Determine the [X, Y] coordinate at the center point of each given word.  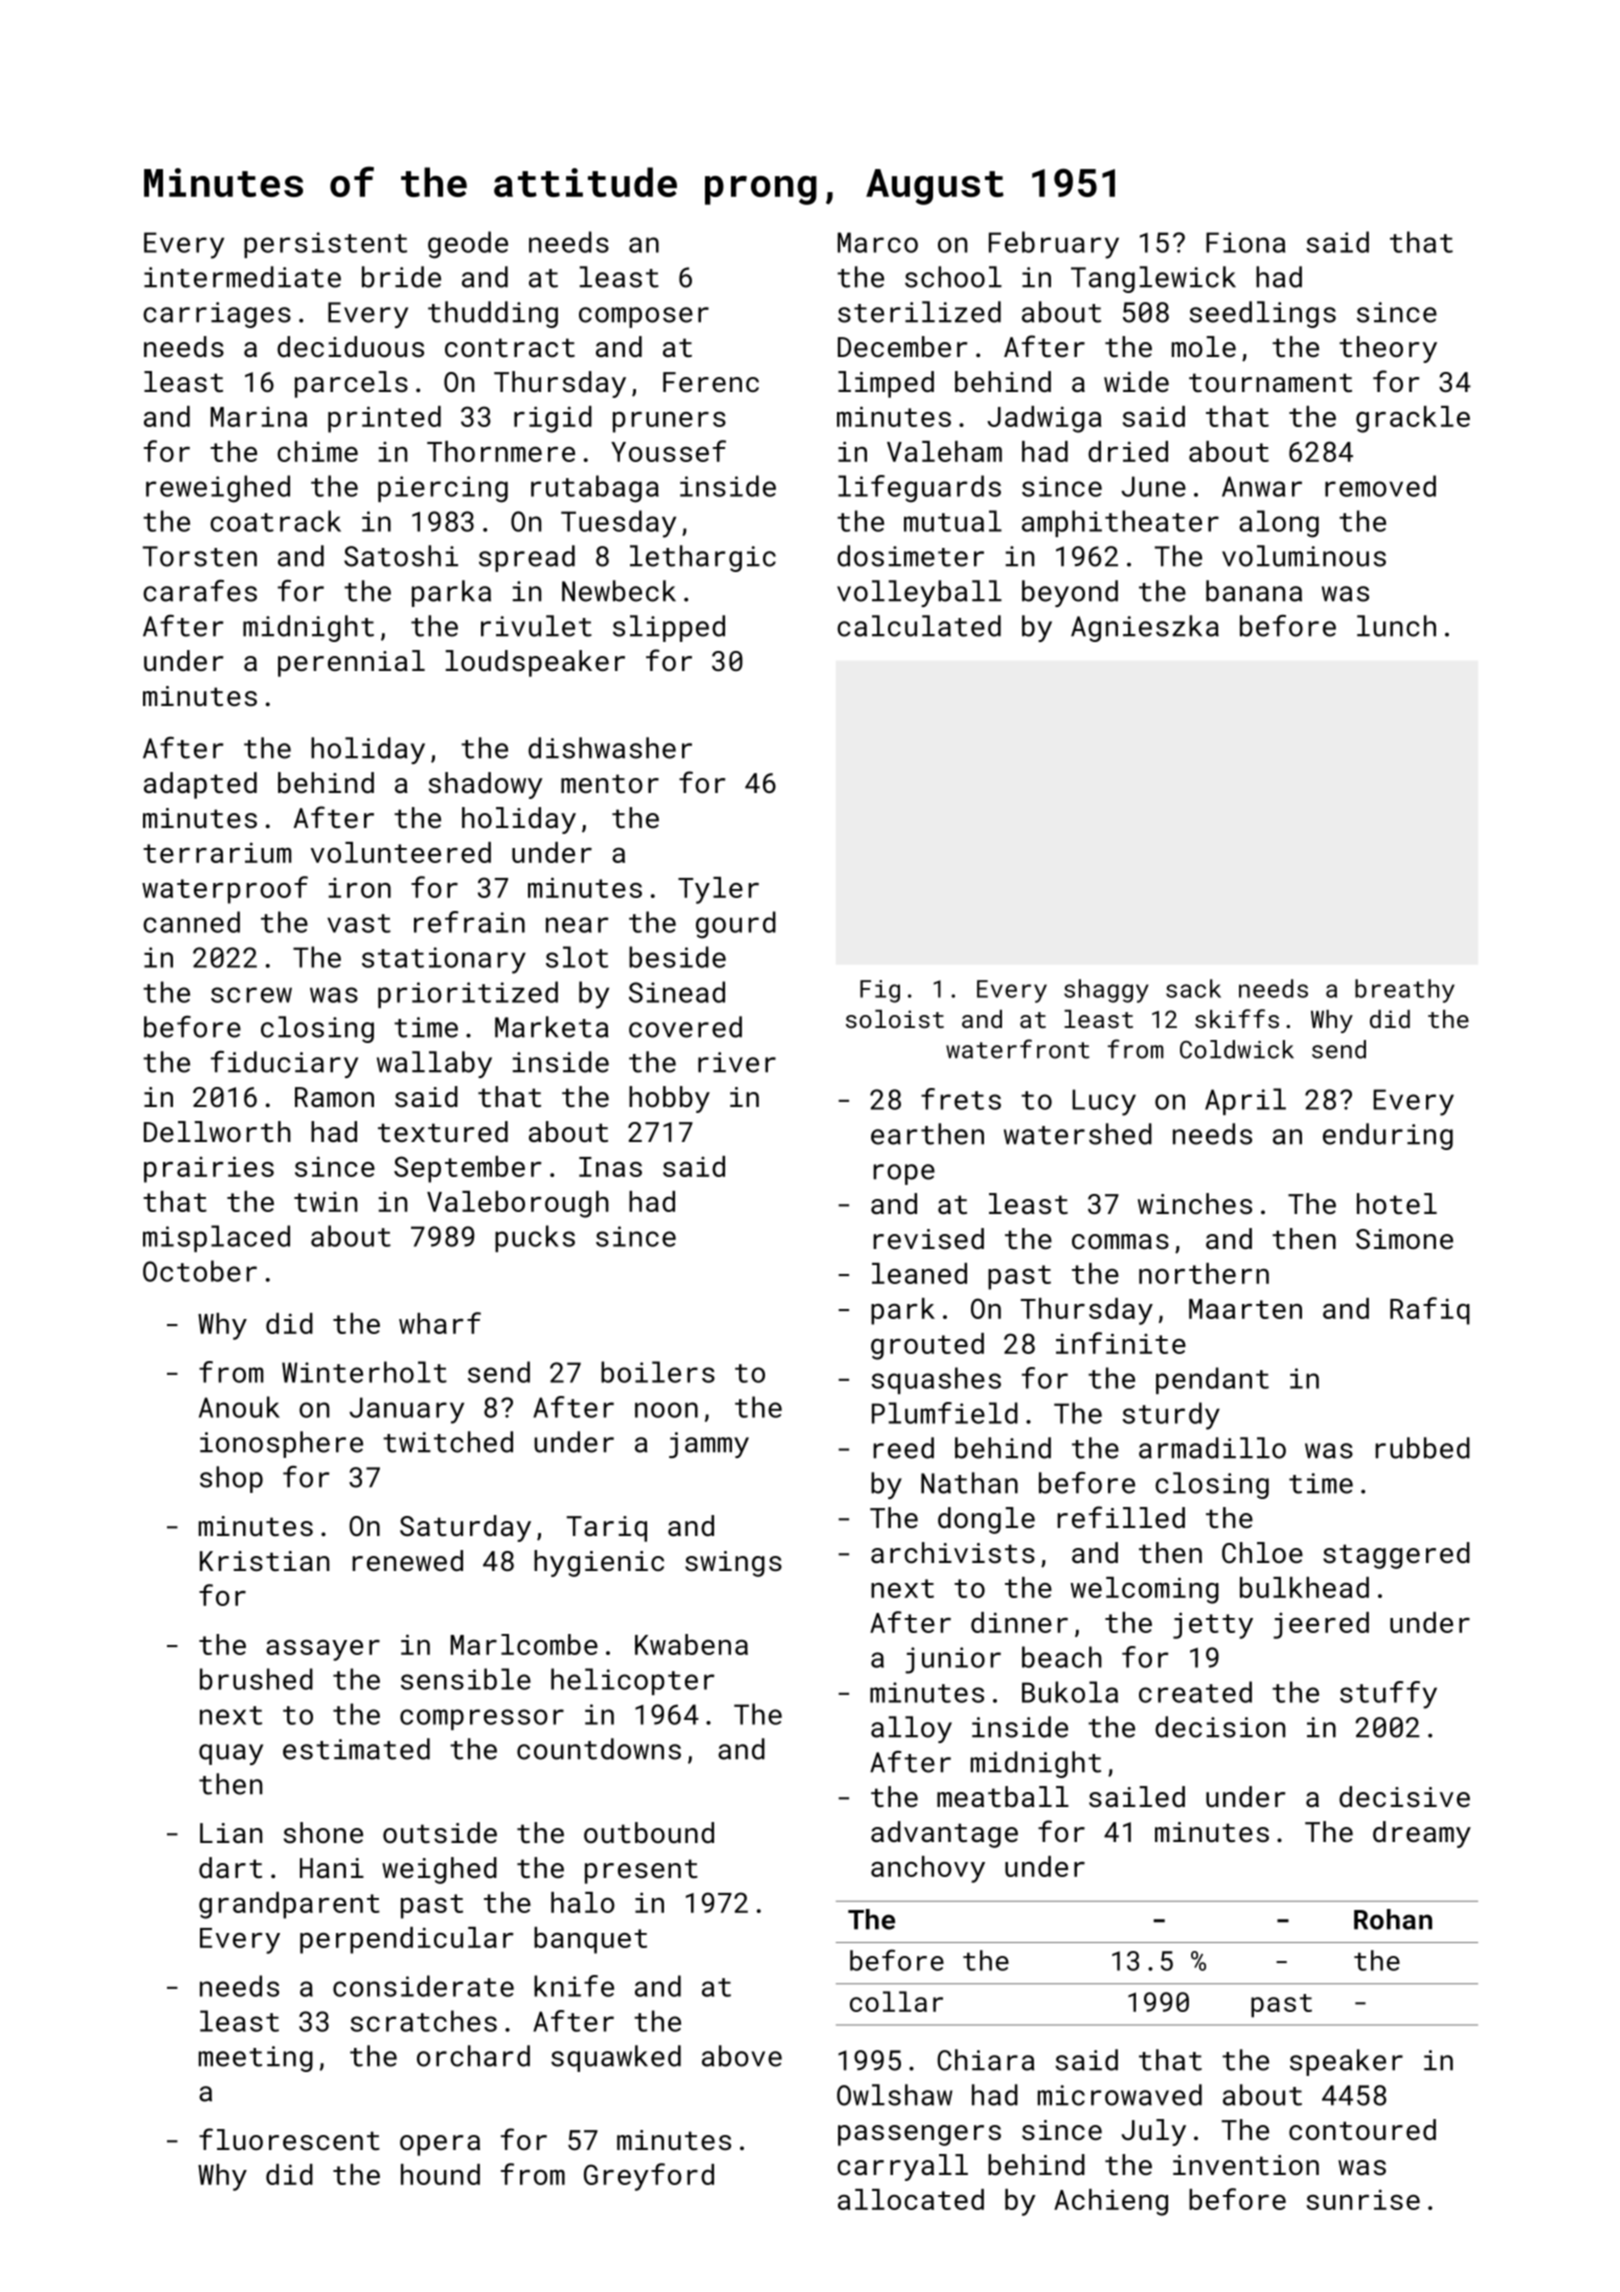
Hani [332, 1868]
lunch [1396, 626]
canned [191, 922]
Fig [880, 991]
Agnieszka [1145, 628]
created [1195, 1692]
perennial [351, 663]
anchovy [928, 1869]
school [953, 277]
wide [1136, 381]
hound [440, 2174]
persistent [325, 245]
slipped [669, 628]
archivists [953, 1553]
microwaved [1120, 2095]
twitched [448, 1442]
